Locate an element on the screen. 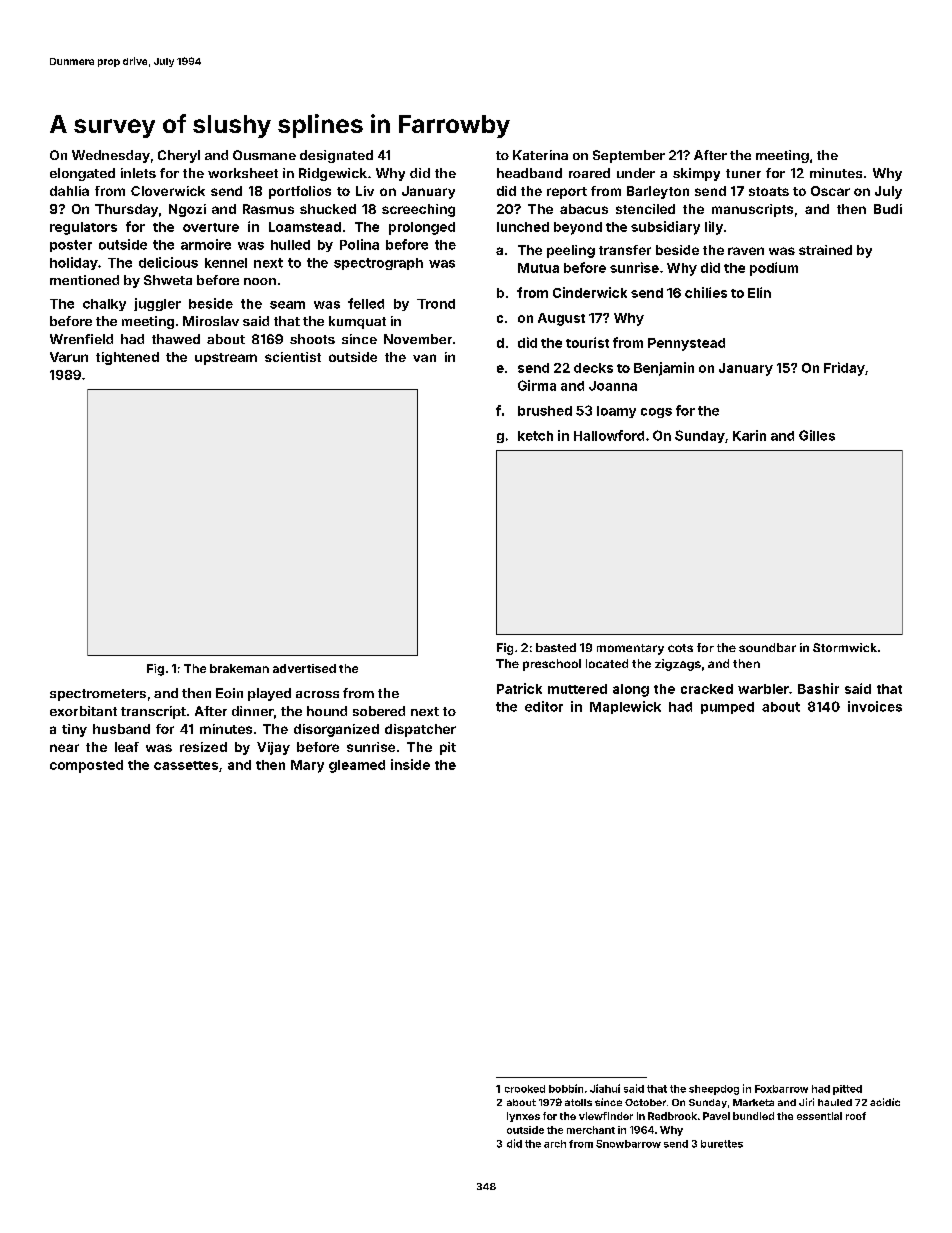  spectrometers is located at coordinates (98, 695).
